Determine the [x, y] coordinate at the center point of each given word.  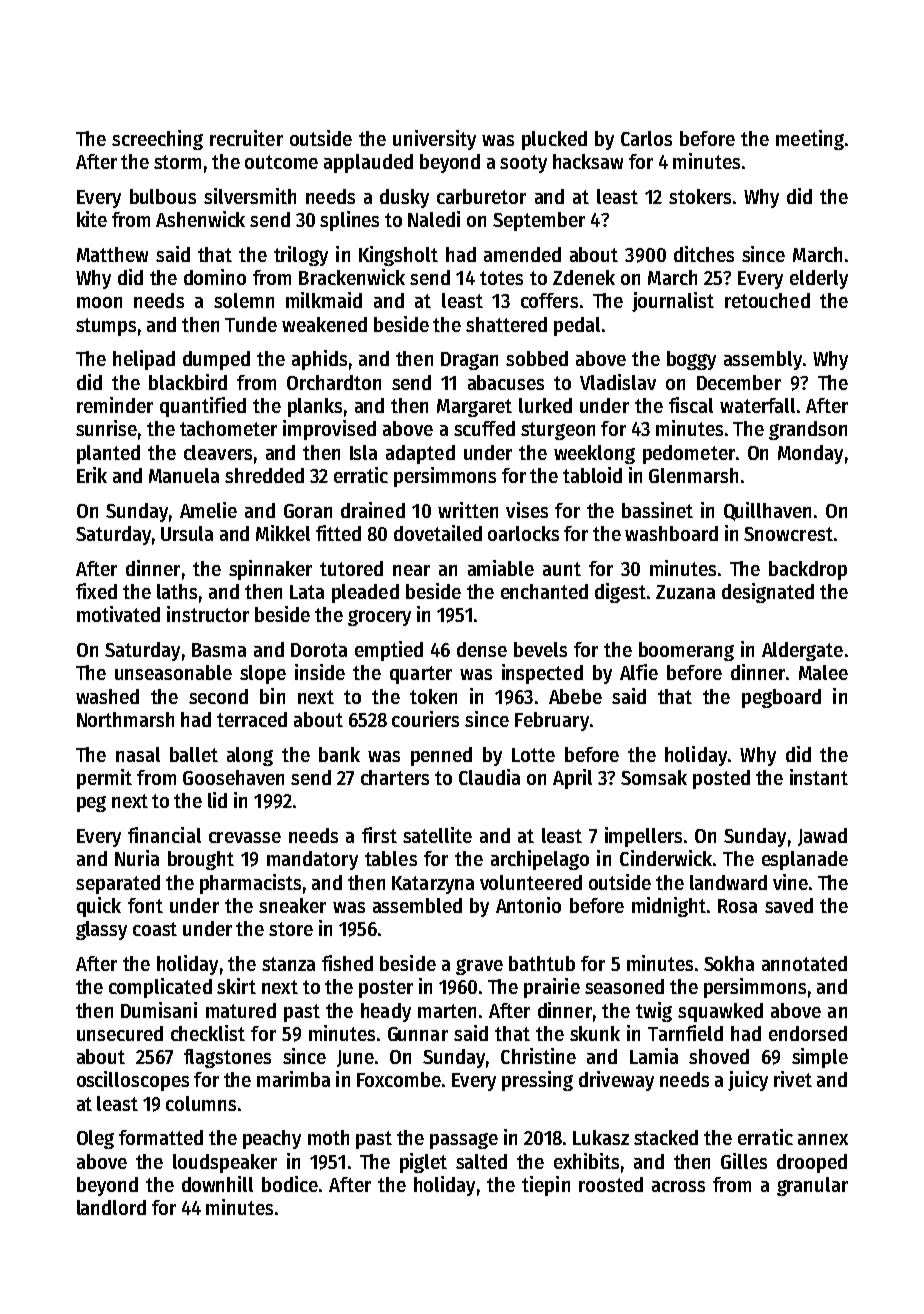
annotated [804, 963]
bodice [290, 1184]
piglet [423, 1163]
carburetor [481, 196]
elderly [819, 279]
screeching [157, 140]
